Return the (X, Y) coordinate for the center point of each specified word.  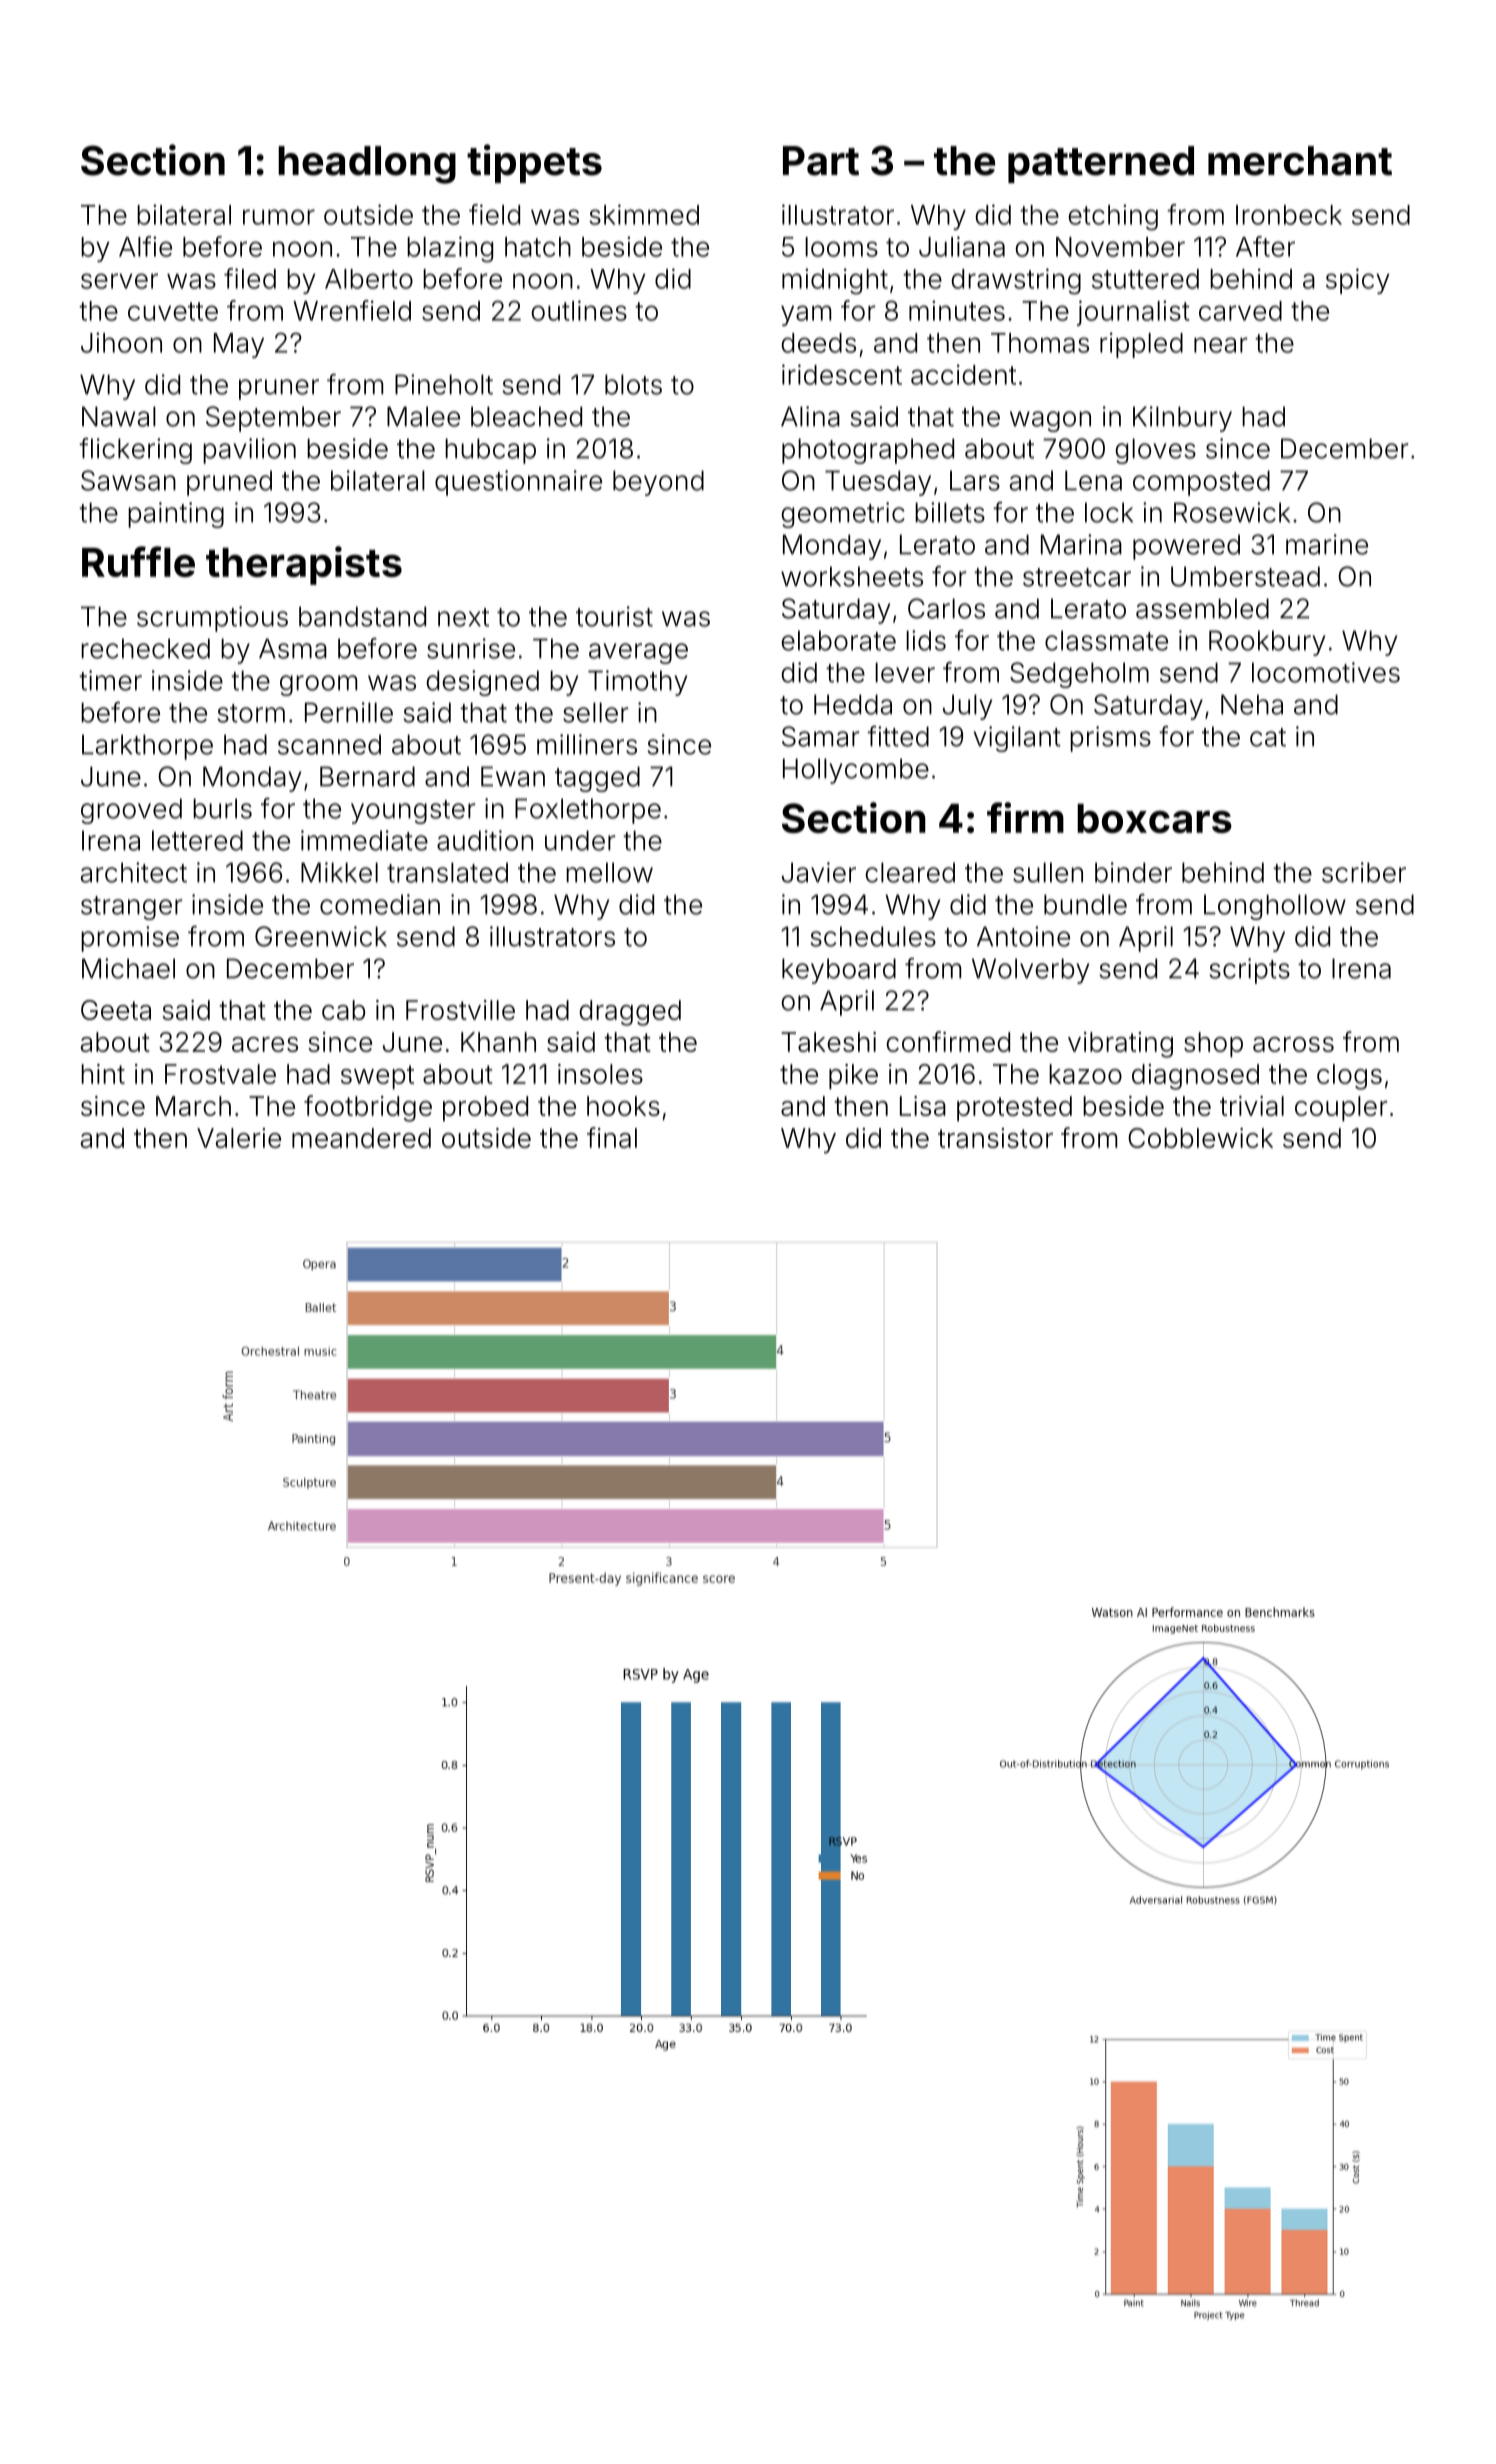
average (638, 653)
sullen (1048, 872)
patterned (1101, 164)
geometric (843, 515)
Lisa (923, 1106)
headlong (367, 165)
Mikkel (339, 872)
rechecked (145, 648)
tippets (534, 163)
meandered (361, 1138)
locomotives (1326, 672)
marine (1327, 544)
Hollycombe (856, 771)
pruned (229, 483)
